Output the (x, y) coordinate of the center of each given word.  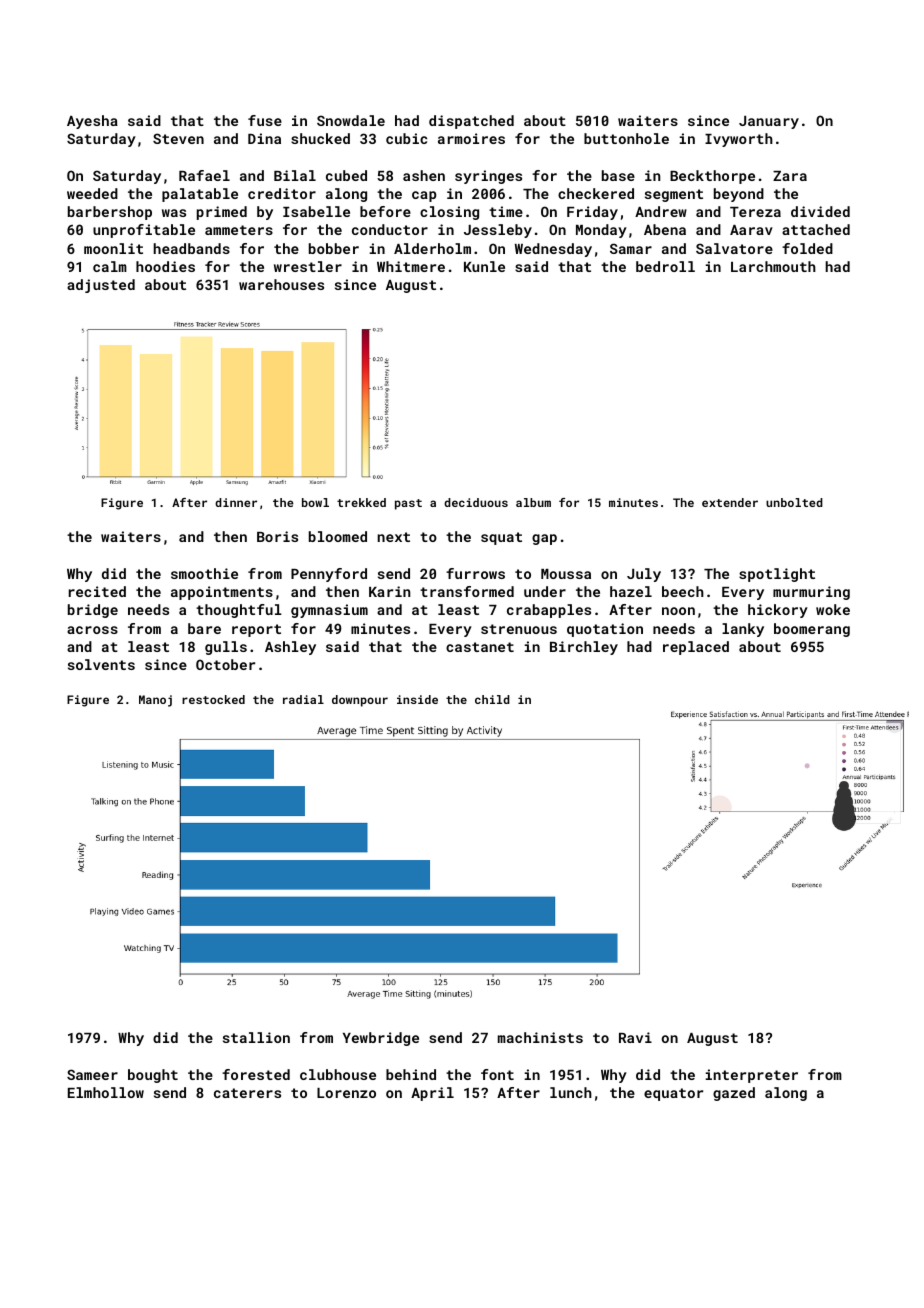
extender (730, 502)
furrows (475, 573)
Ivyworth (739, 140)
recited (97, 591)
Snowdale (351, 120)
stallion (256, 1037)
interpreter (752, 1076)
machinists (540, 1037)
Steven (178, 138)
